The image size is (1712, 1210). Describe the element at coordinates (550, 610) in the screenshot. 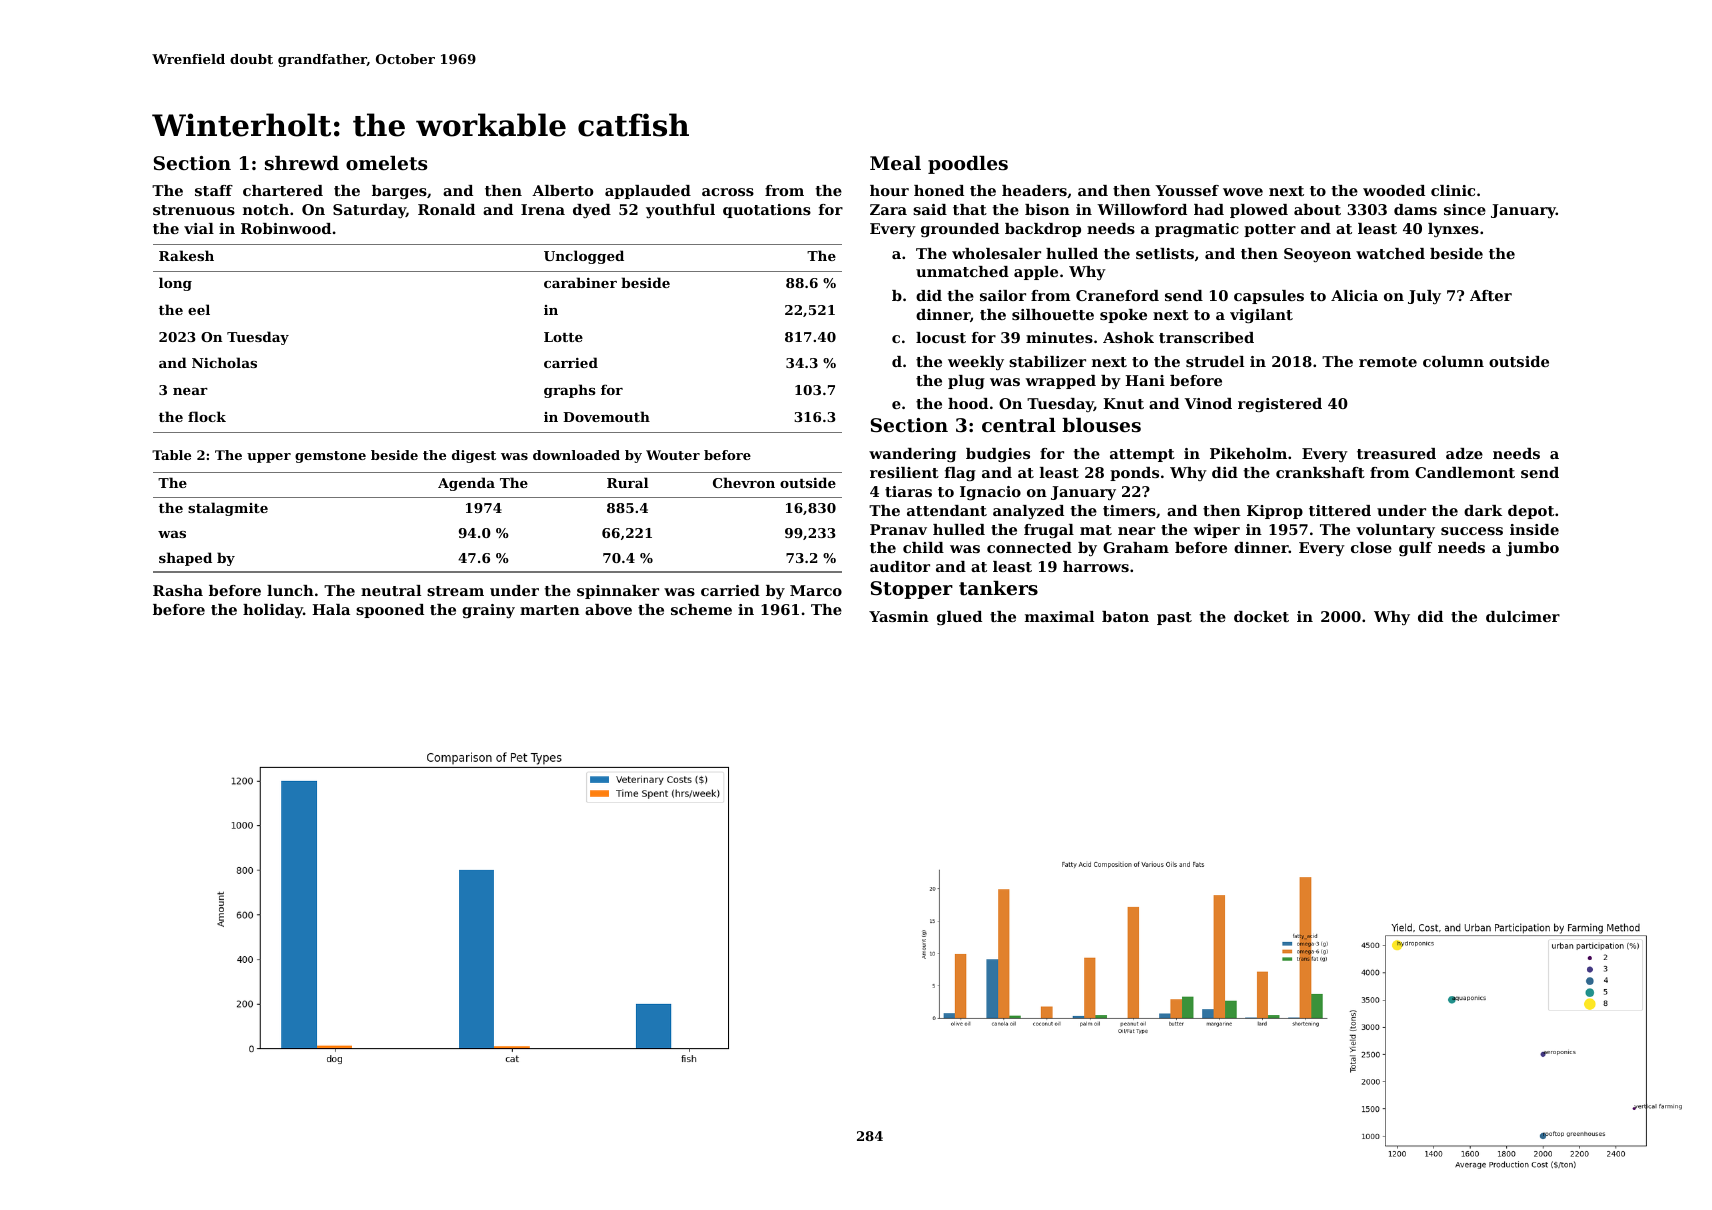

I see `marten` at that location.
